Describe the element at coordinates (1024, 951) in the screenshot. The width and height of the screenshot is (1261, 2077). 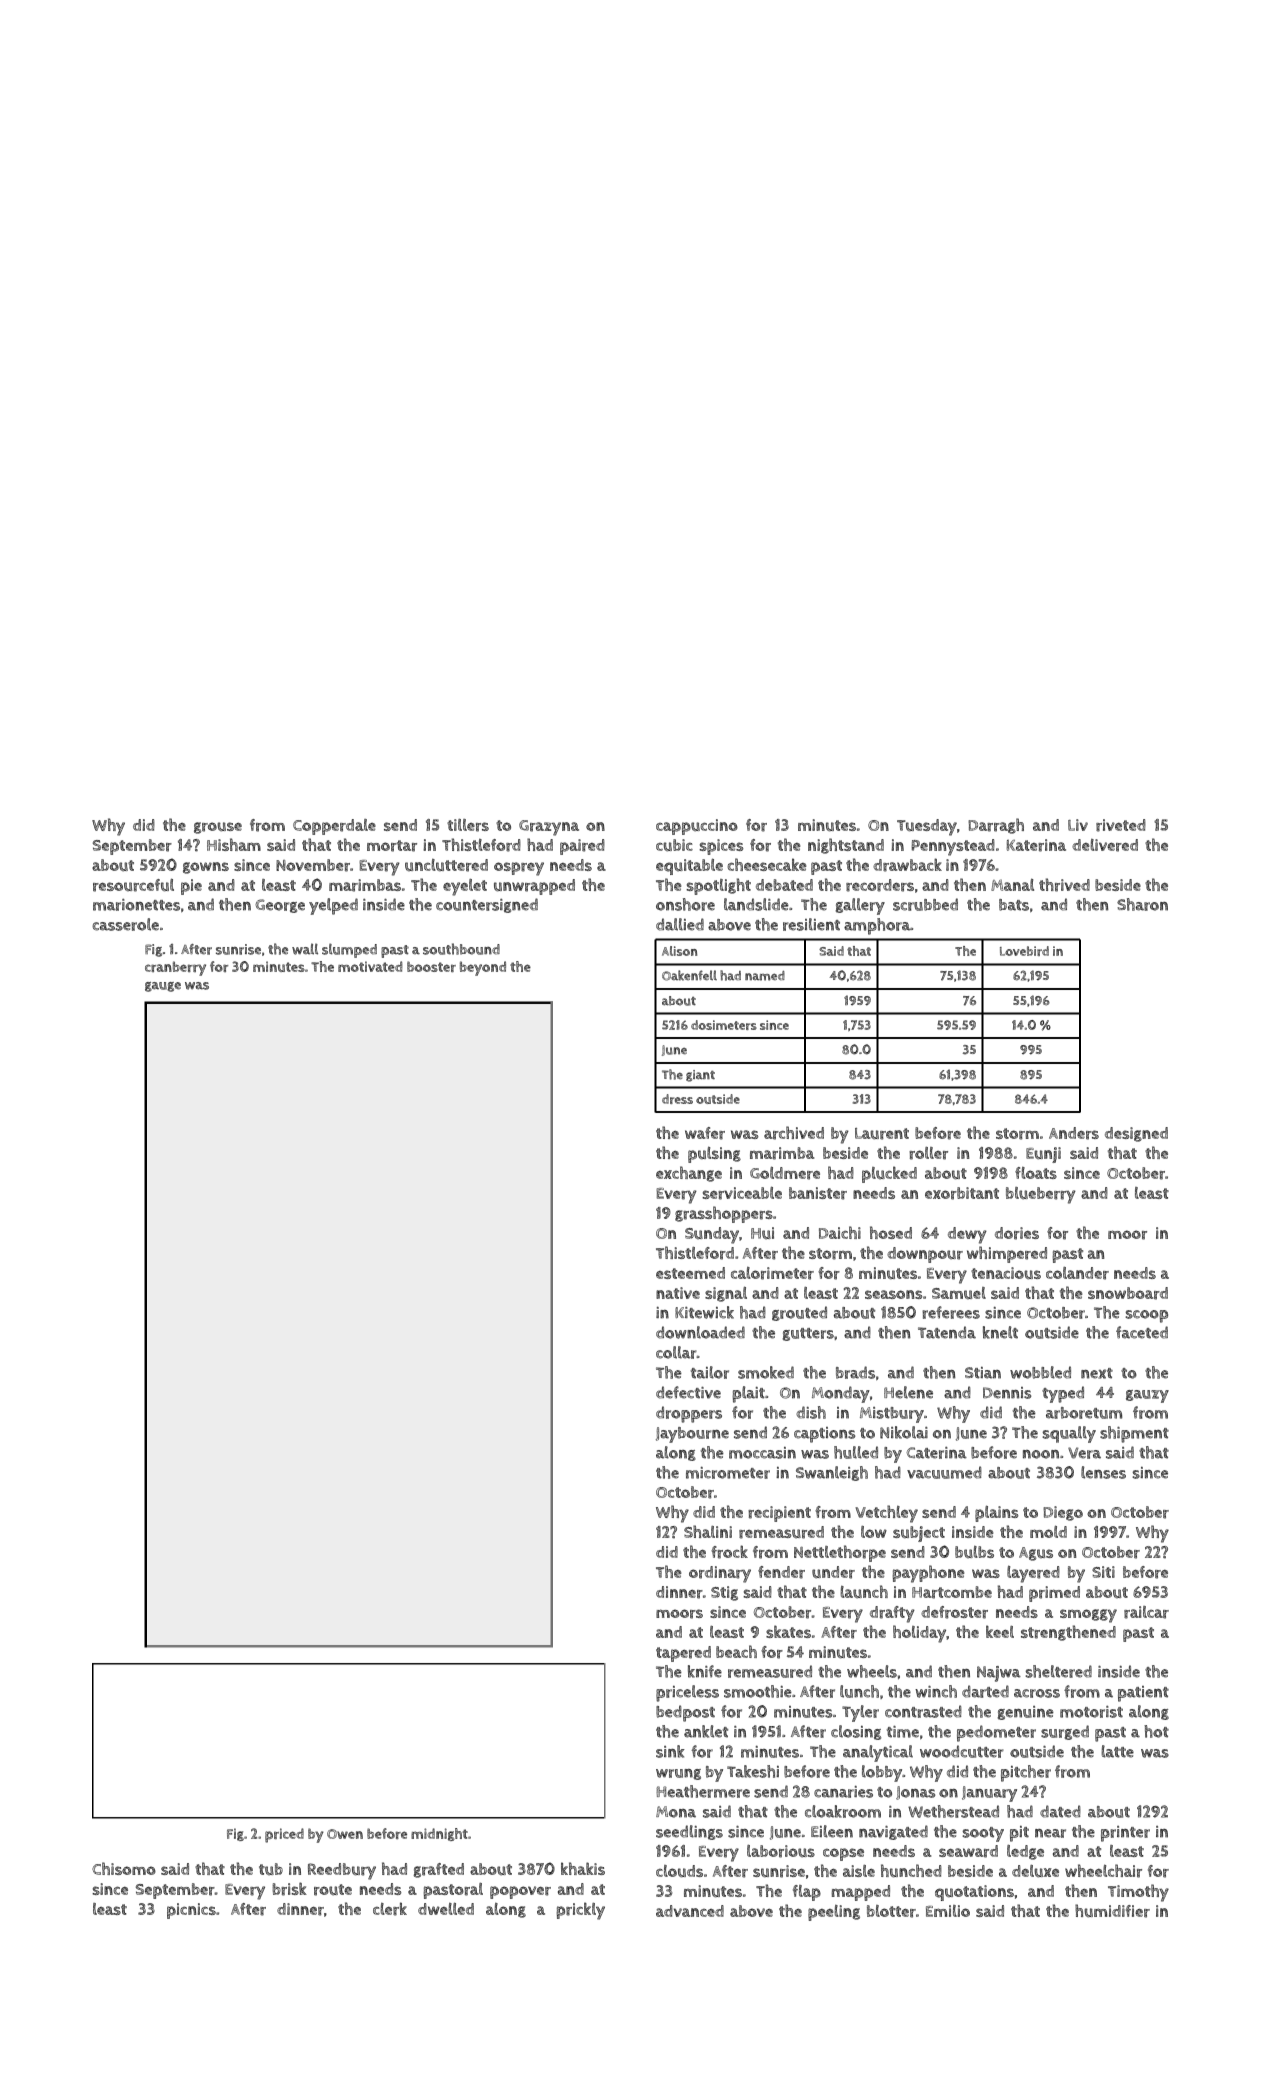
I see `Lovebird` at that location.
